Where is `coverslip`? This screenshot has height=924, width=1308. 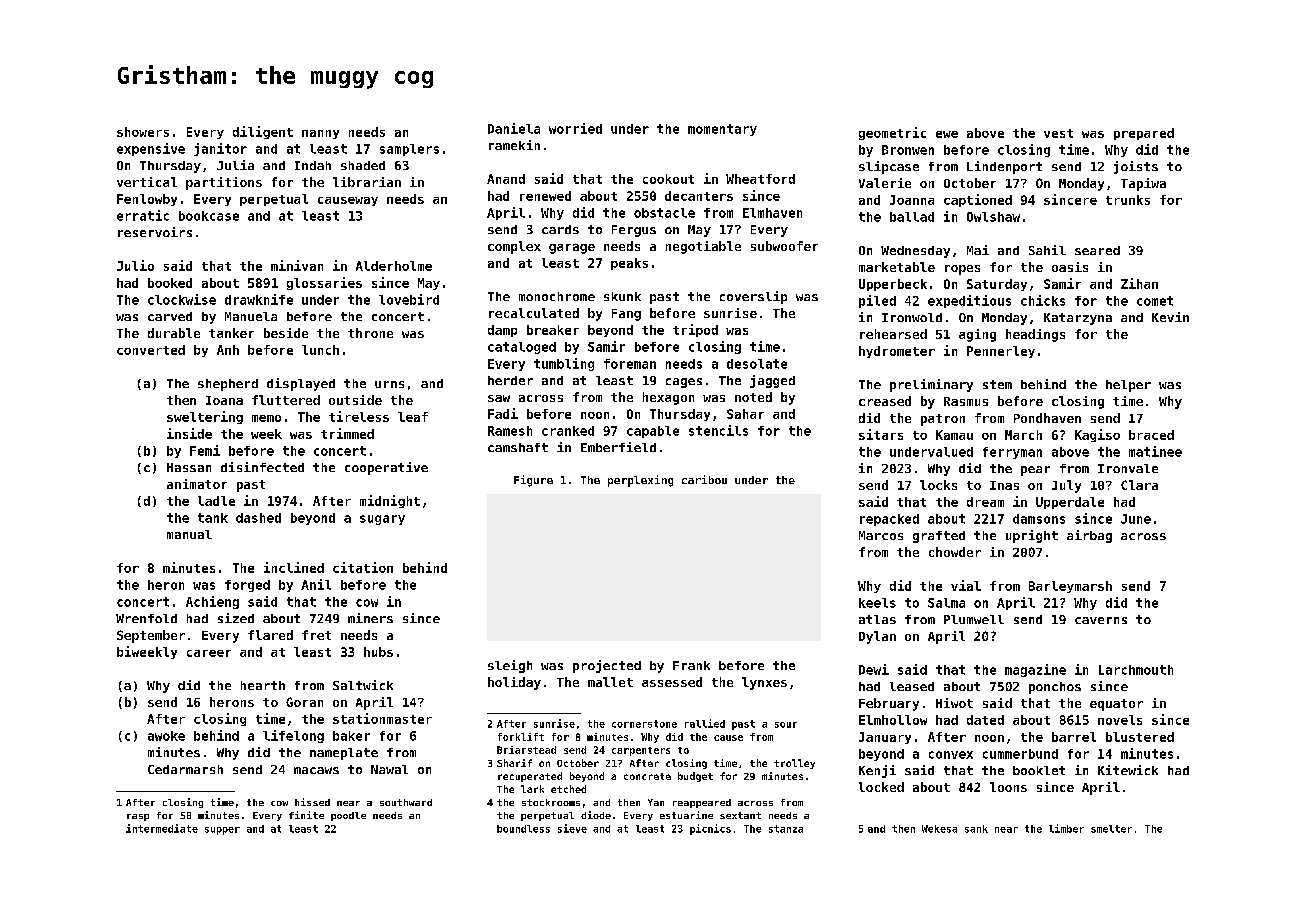
coverslip is located at coordinates (753, 297).
